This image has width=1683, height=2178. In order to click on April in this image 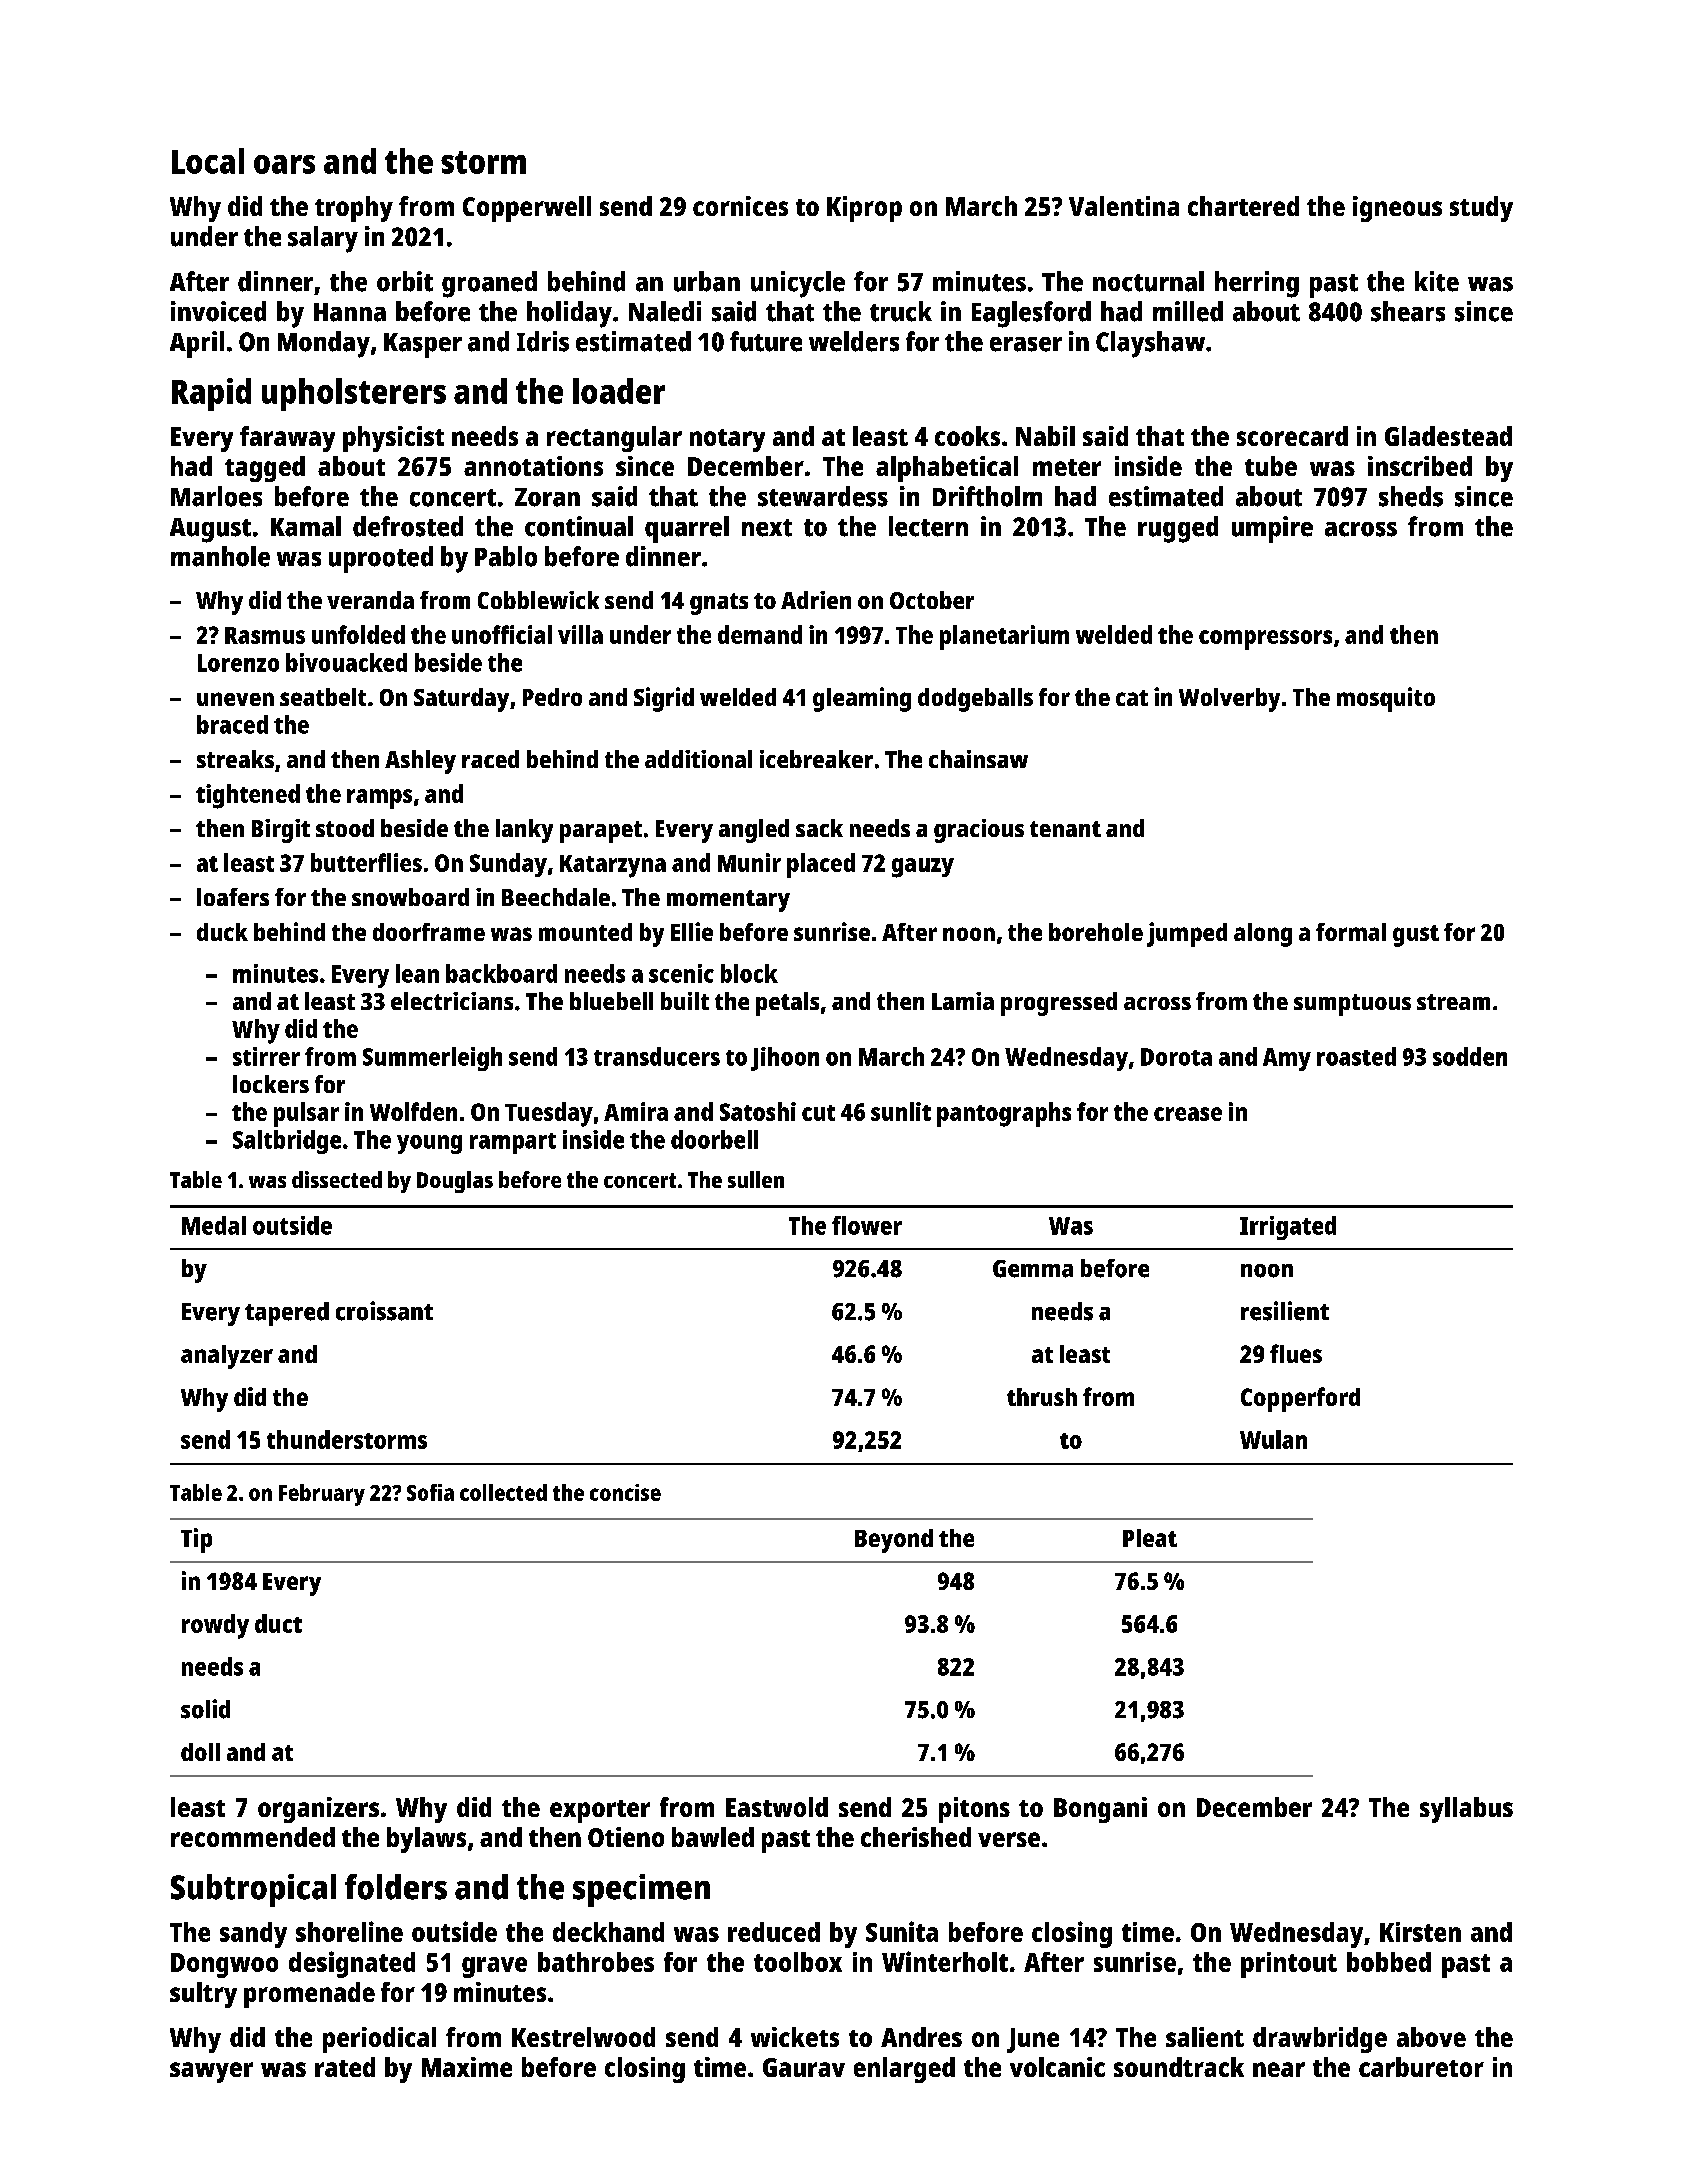, I will do `click(197, 344)`.
